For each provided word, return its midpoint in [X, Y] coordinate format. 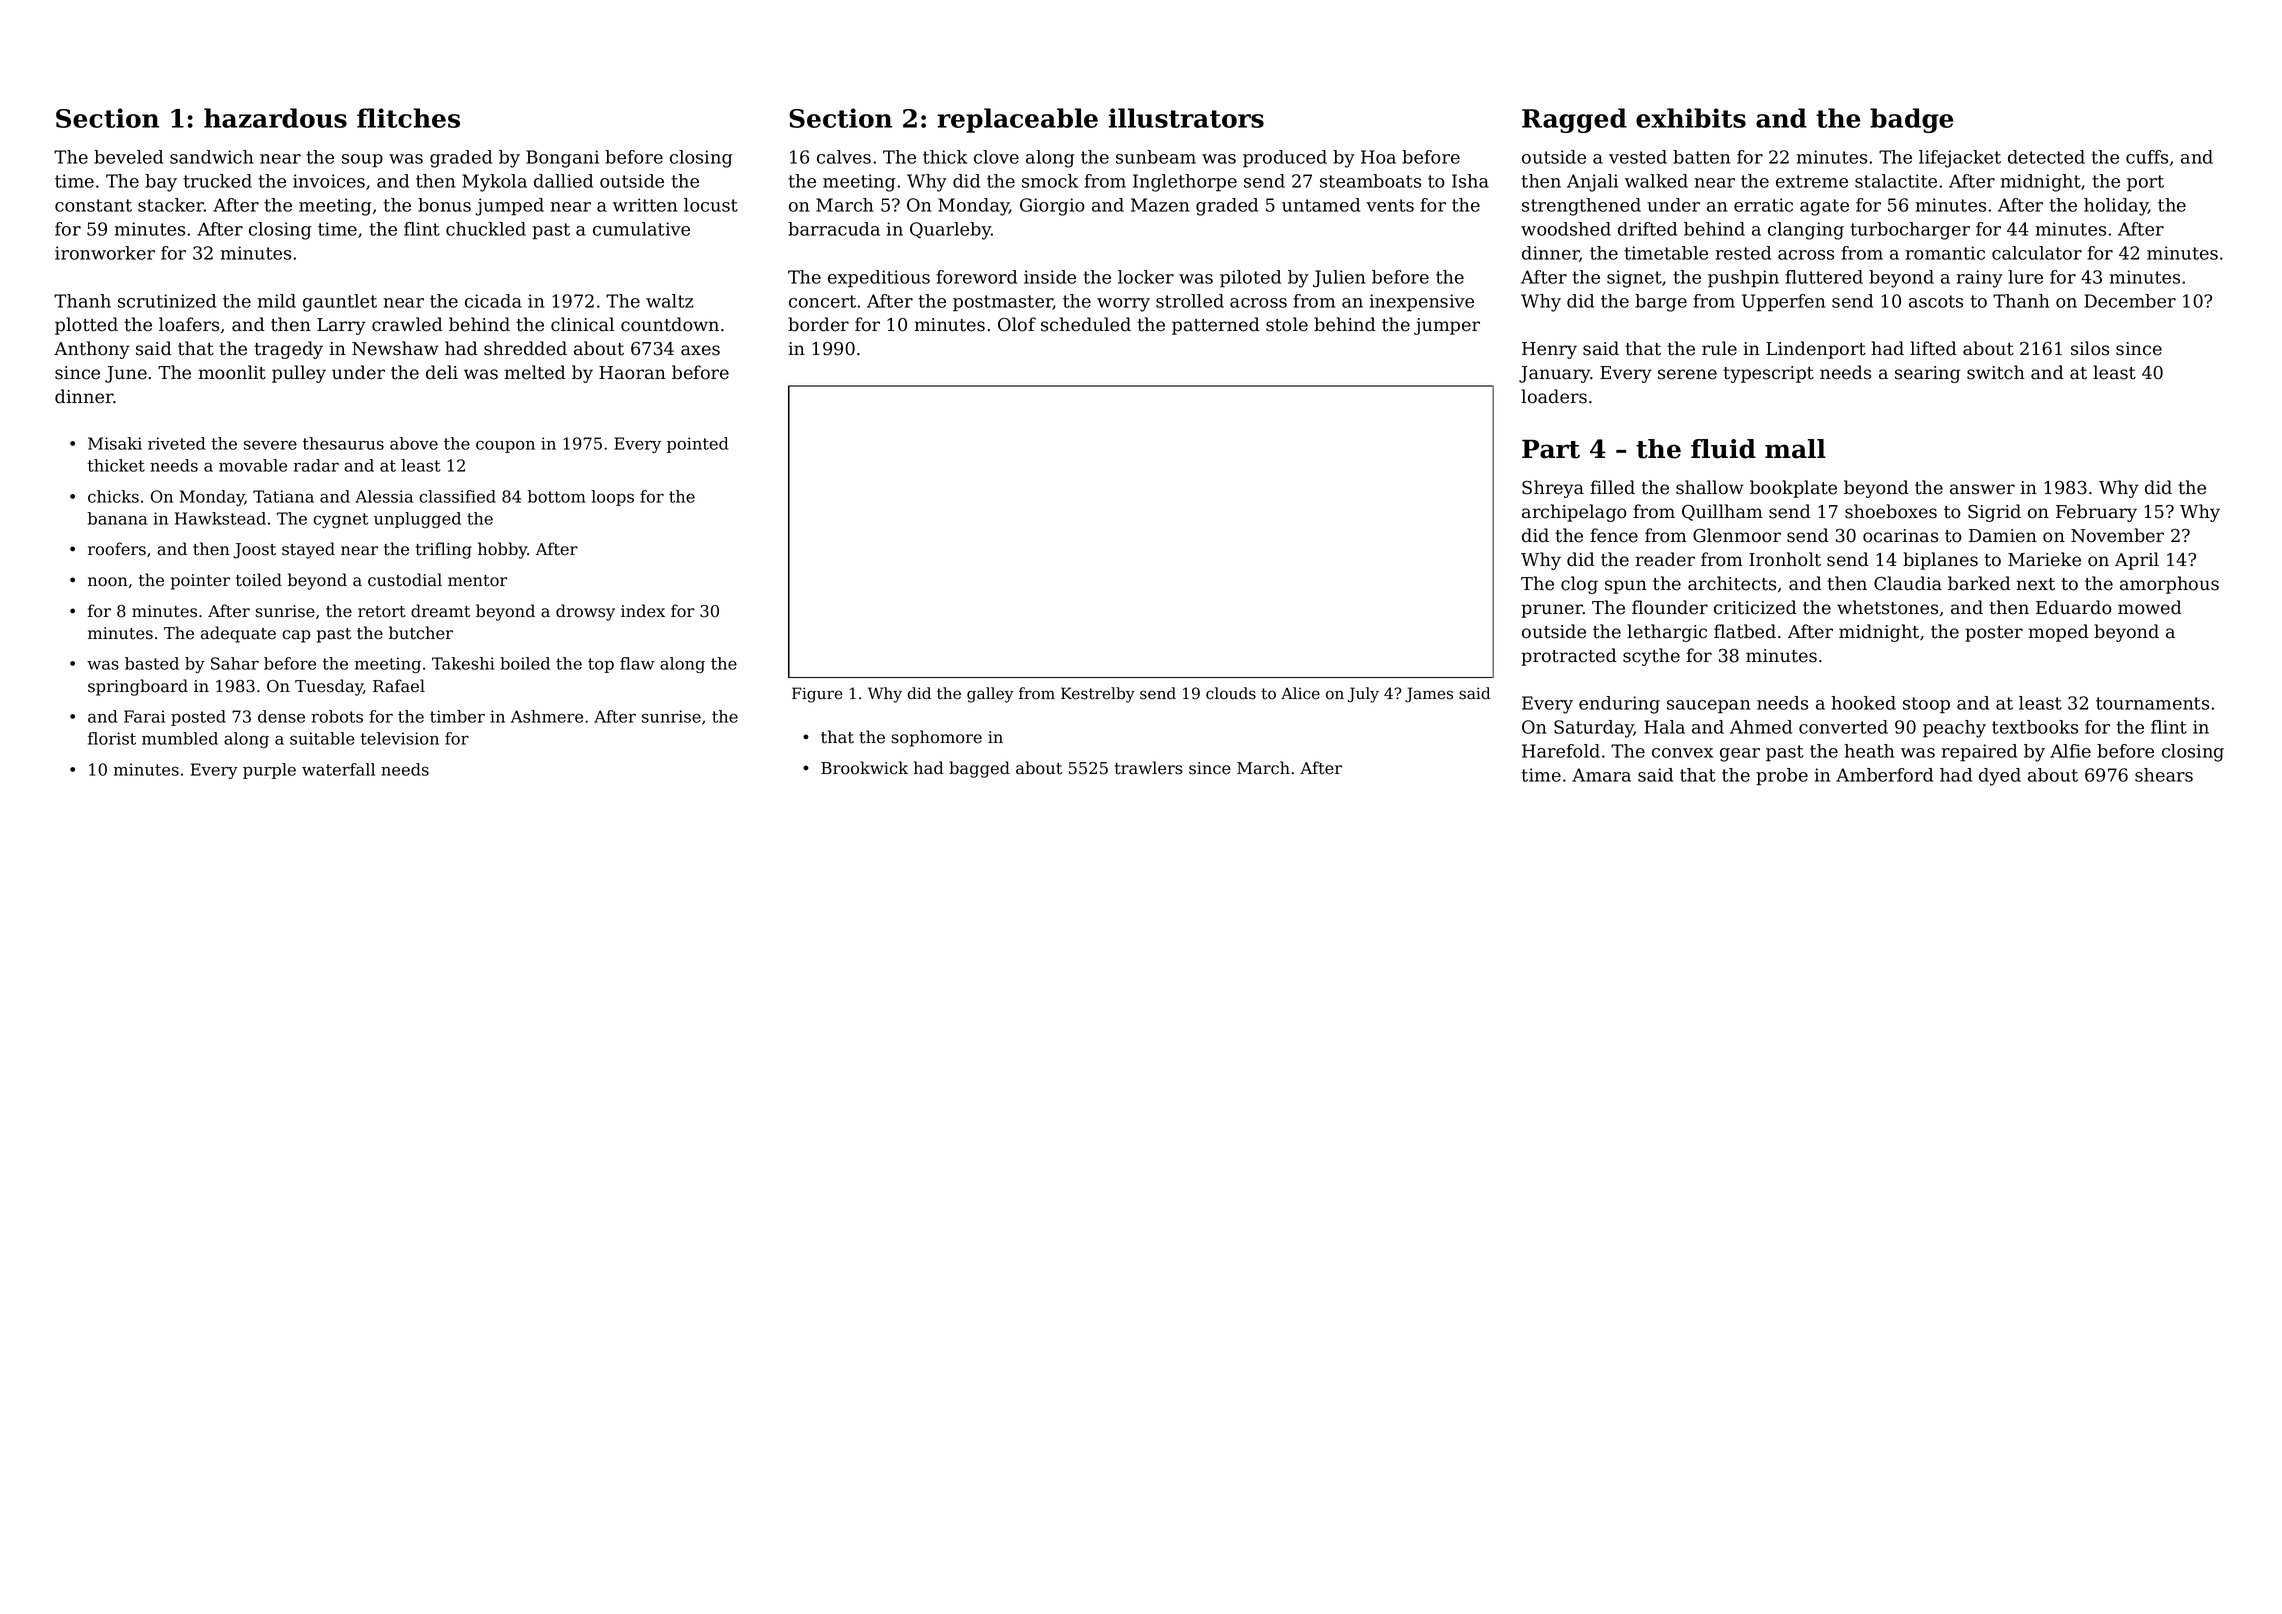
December [2130, 301]
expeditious [879, 279]
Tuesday [329, 687]
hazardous [275, 118]
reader [1665, 559]
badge [1911, 120]
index [643, 611]
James [1429, 695]
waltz [670, 301]
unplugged [417, 520]
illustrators [1186, 118]
